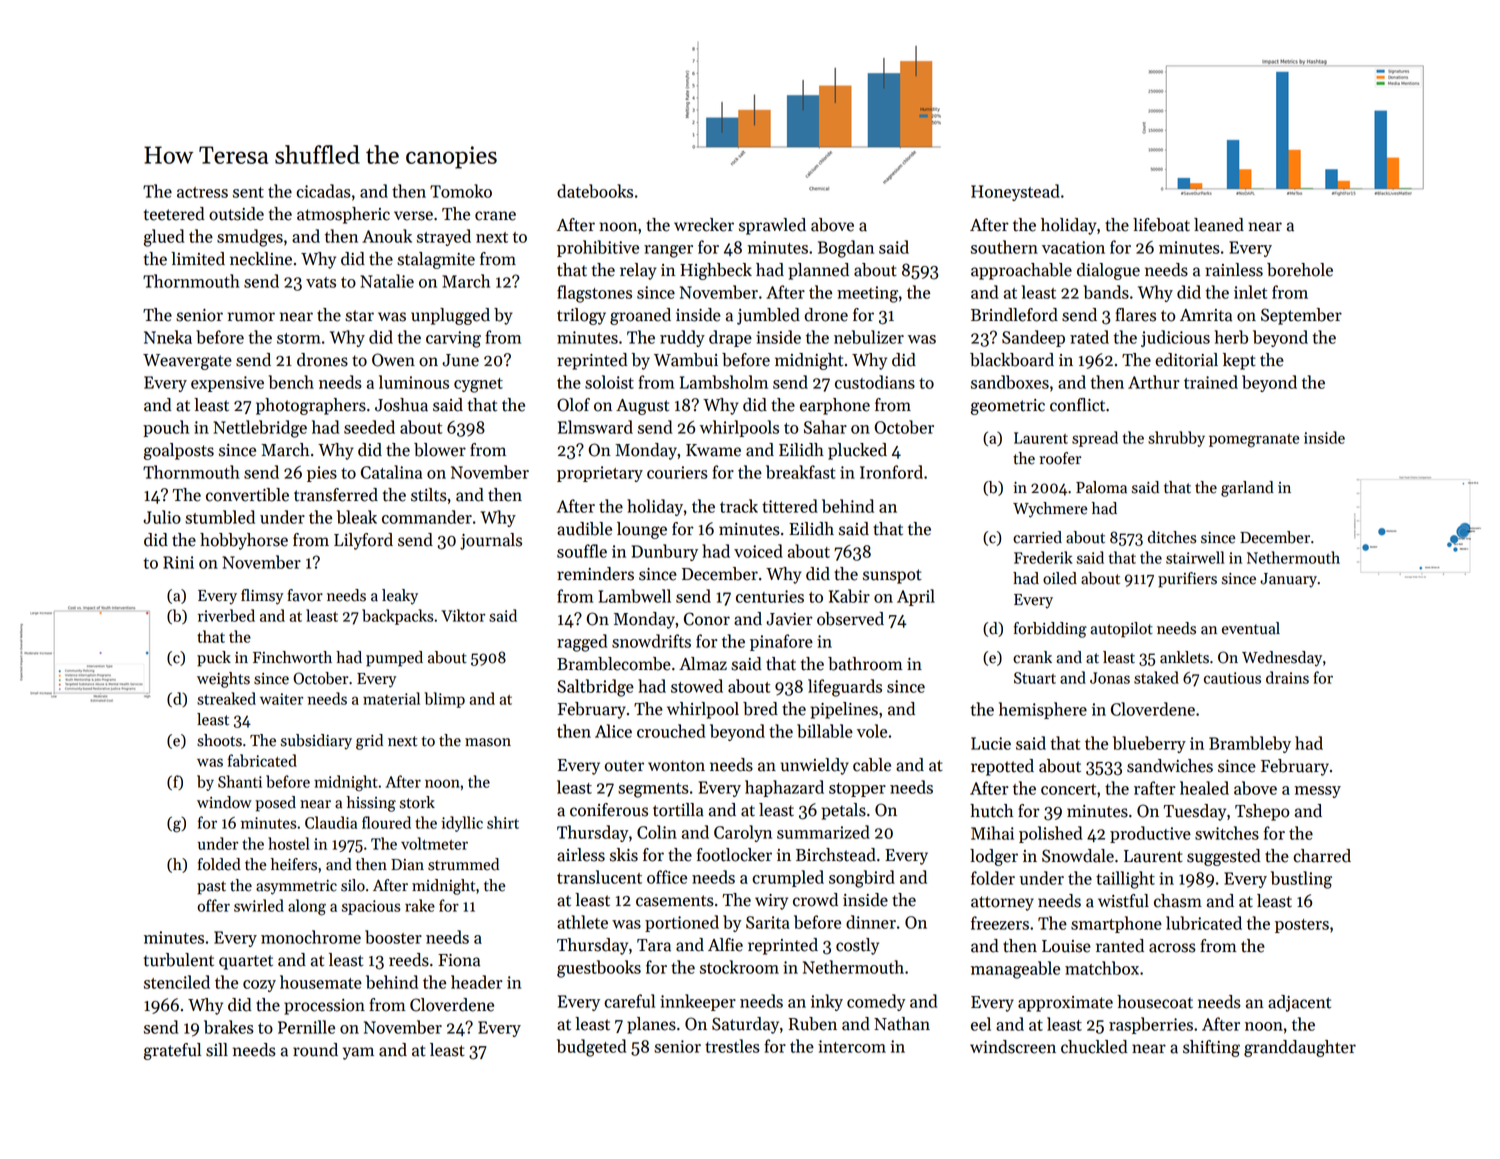 This page has width=1500, height=1159. What do you see at coordinates (179, 960) in the page?
I see `turbulent` at bounding box center [179, 960].
